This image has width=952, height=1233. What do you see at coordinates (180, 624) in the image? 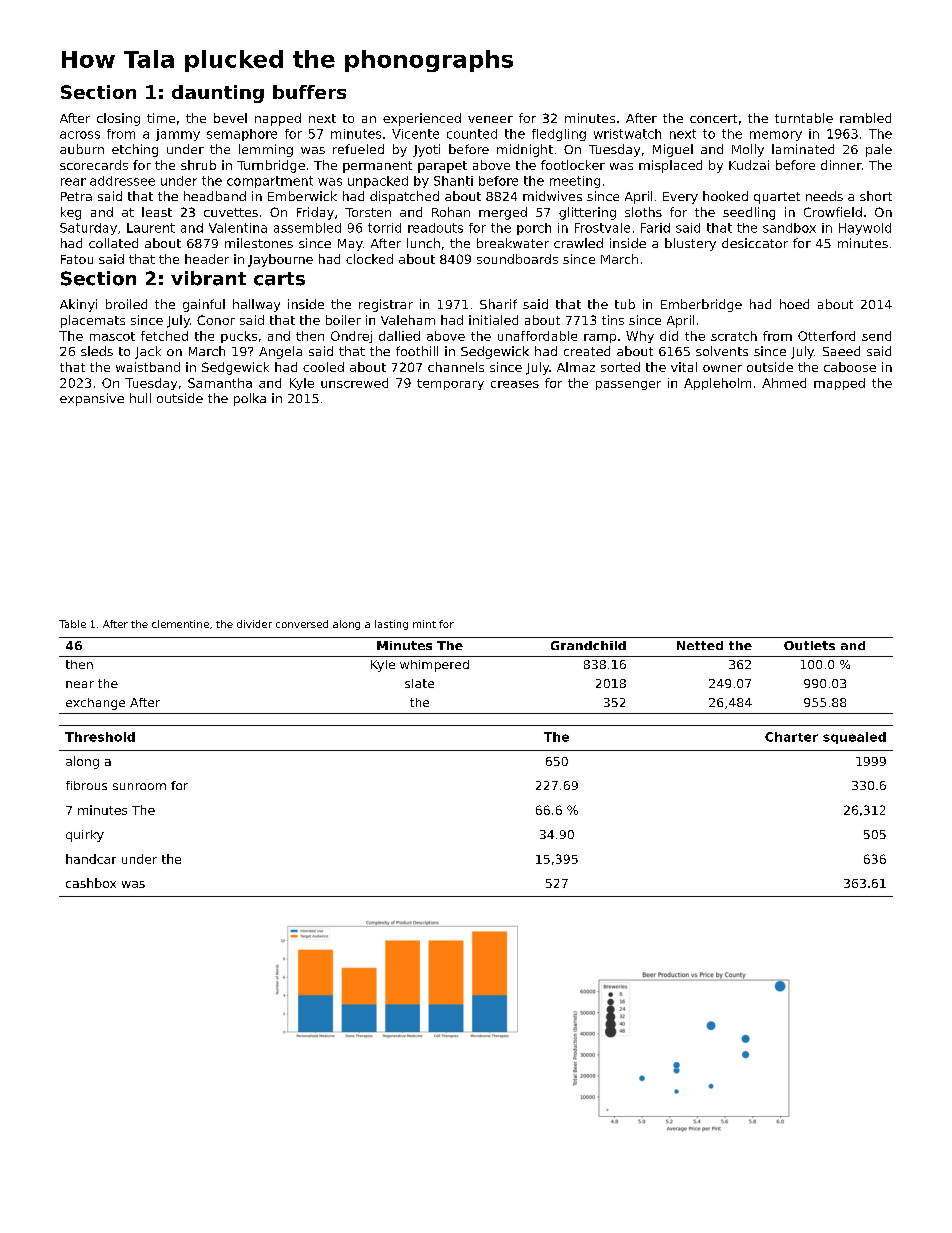
I see `clementine` at bounding box center [180, 624].
